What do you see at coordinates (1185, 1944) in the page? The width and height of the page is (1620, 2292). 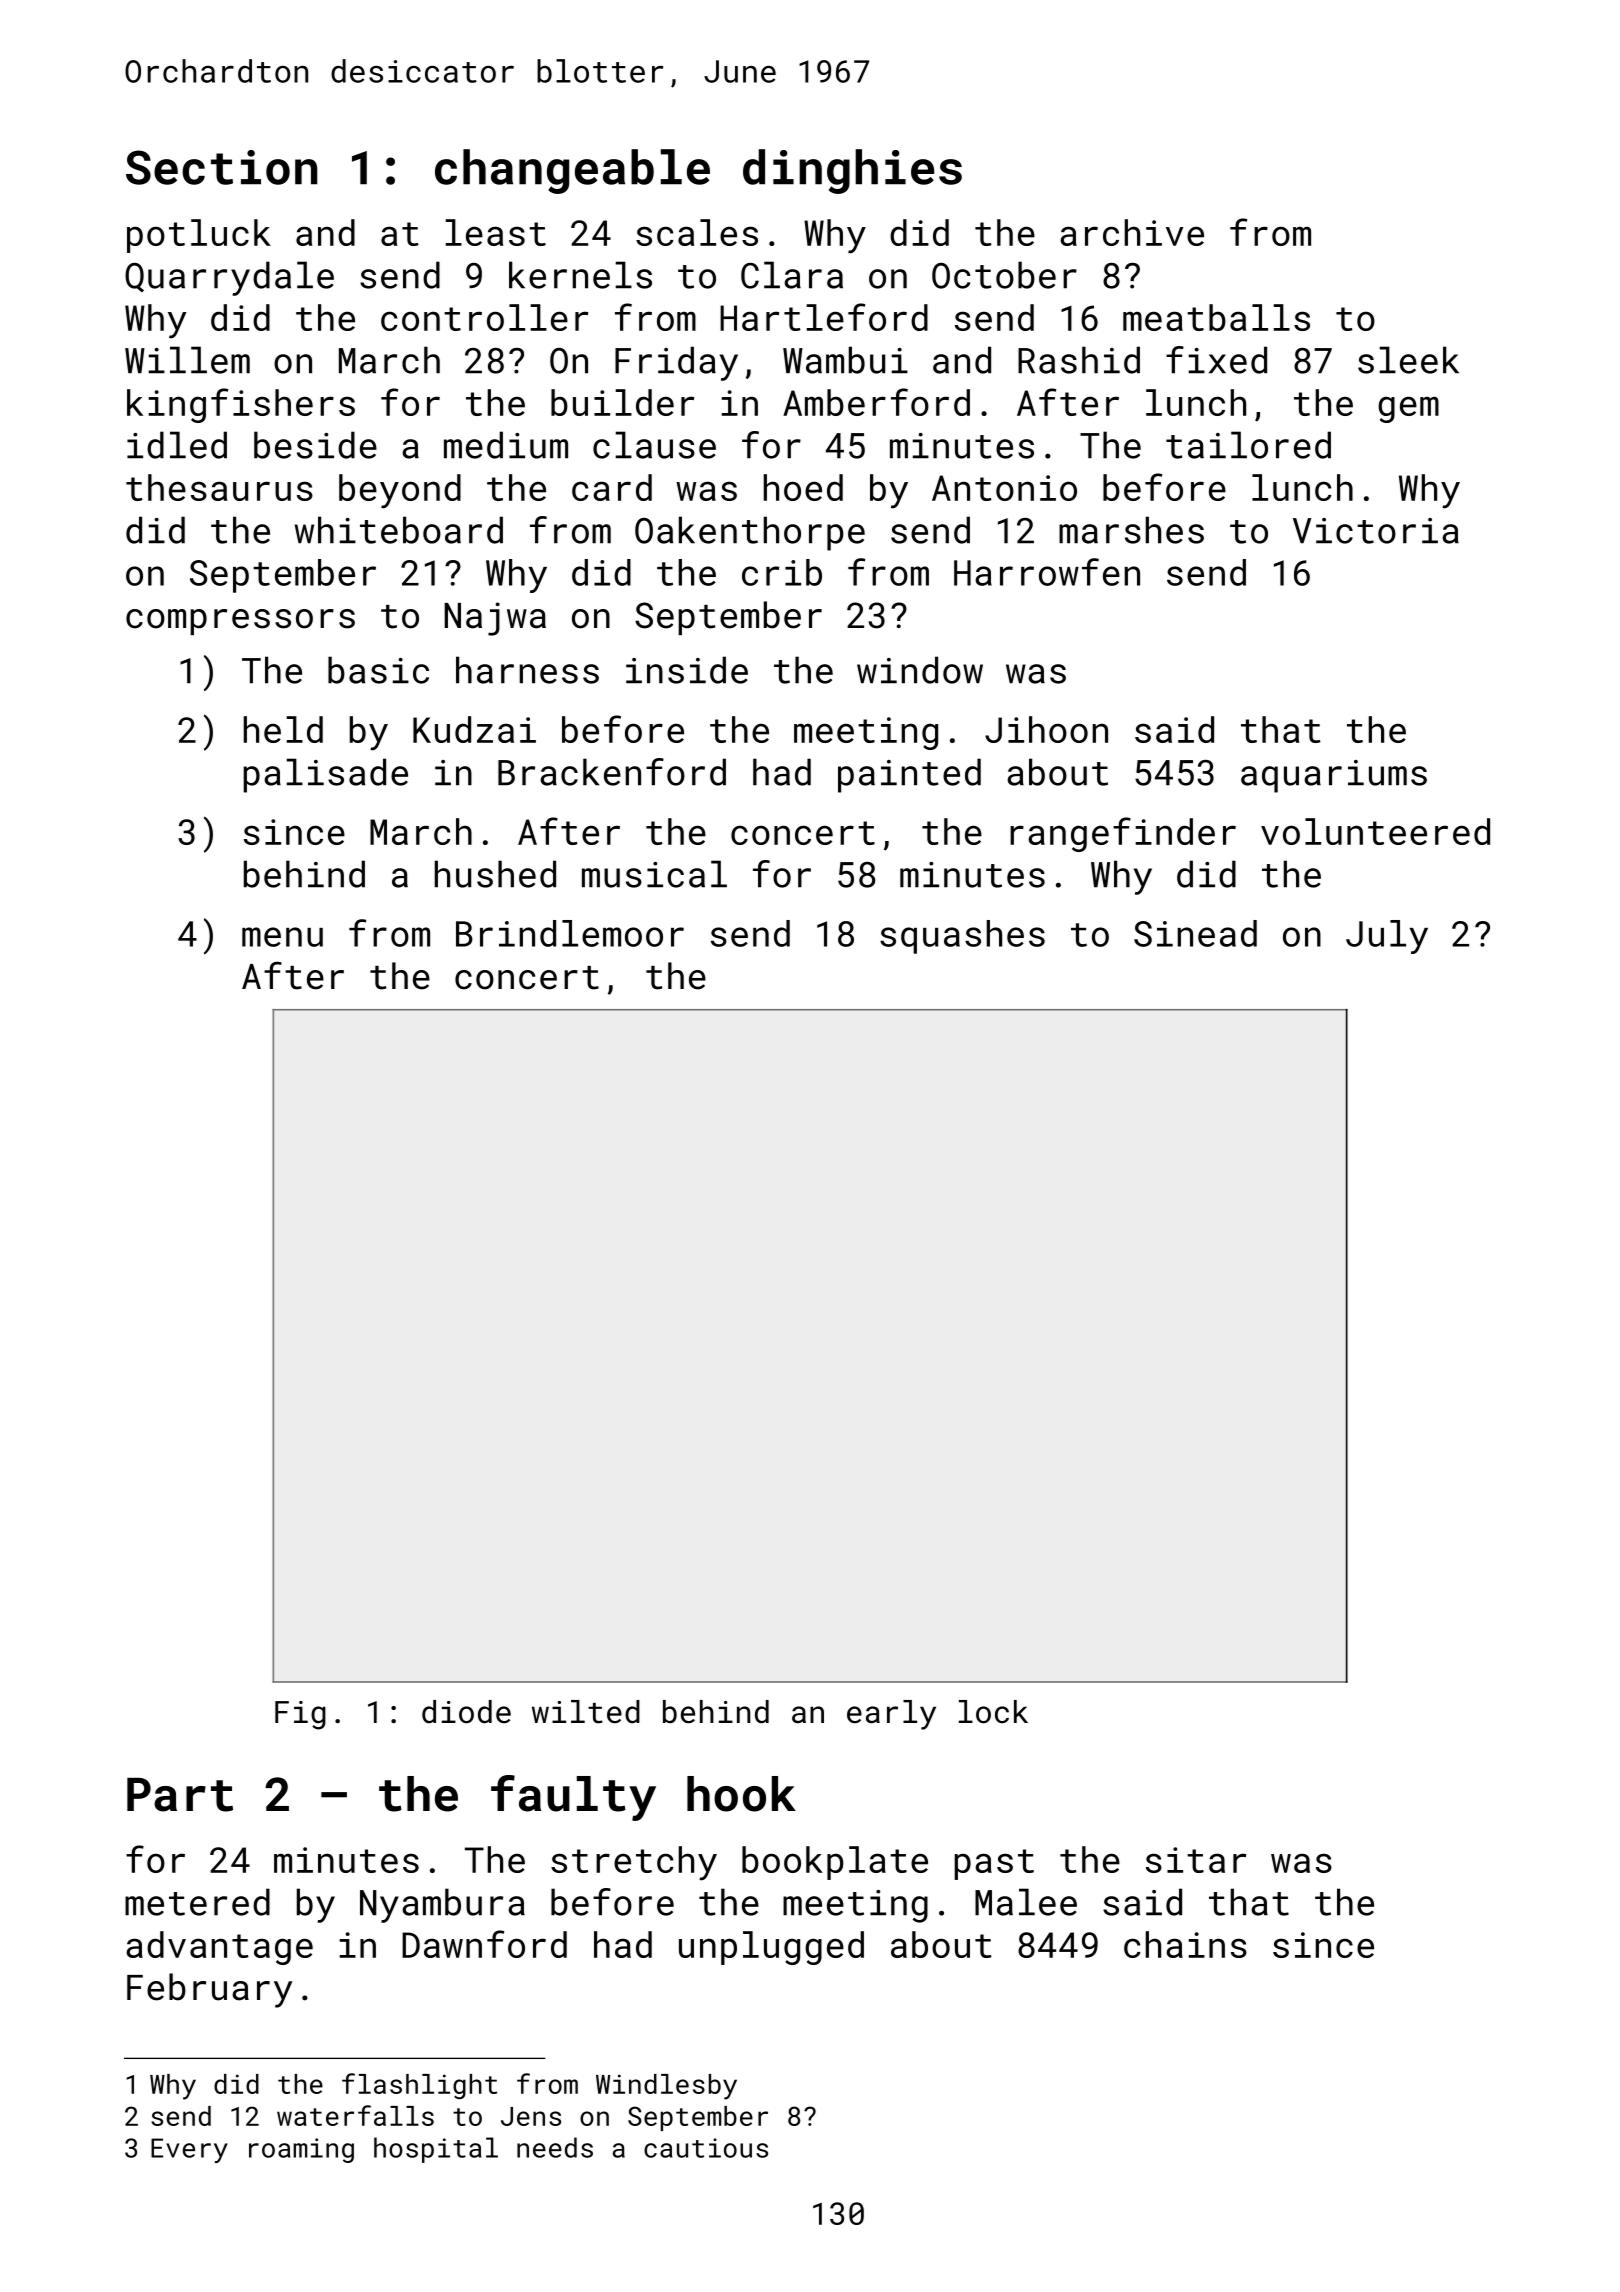 I see `chains` at bounding box center [1185, 1944].
